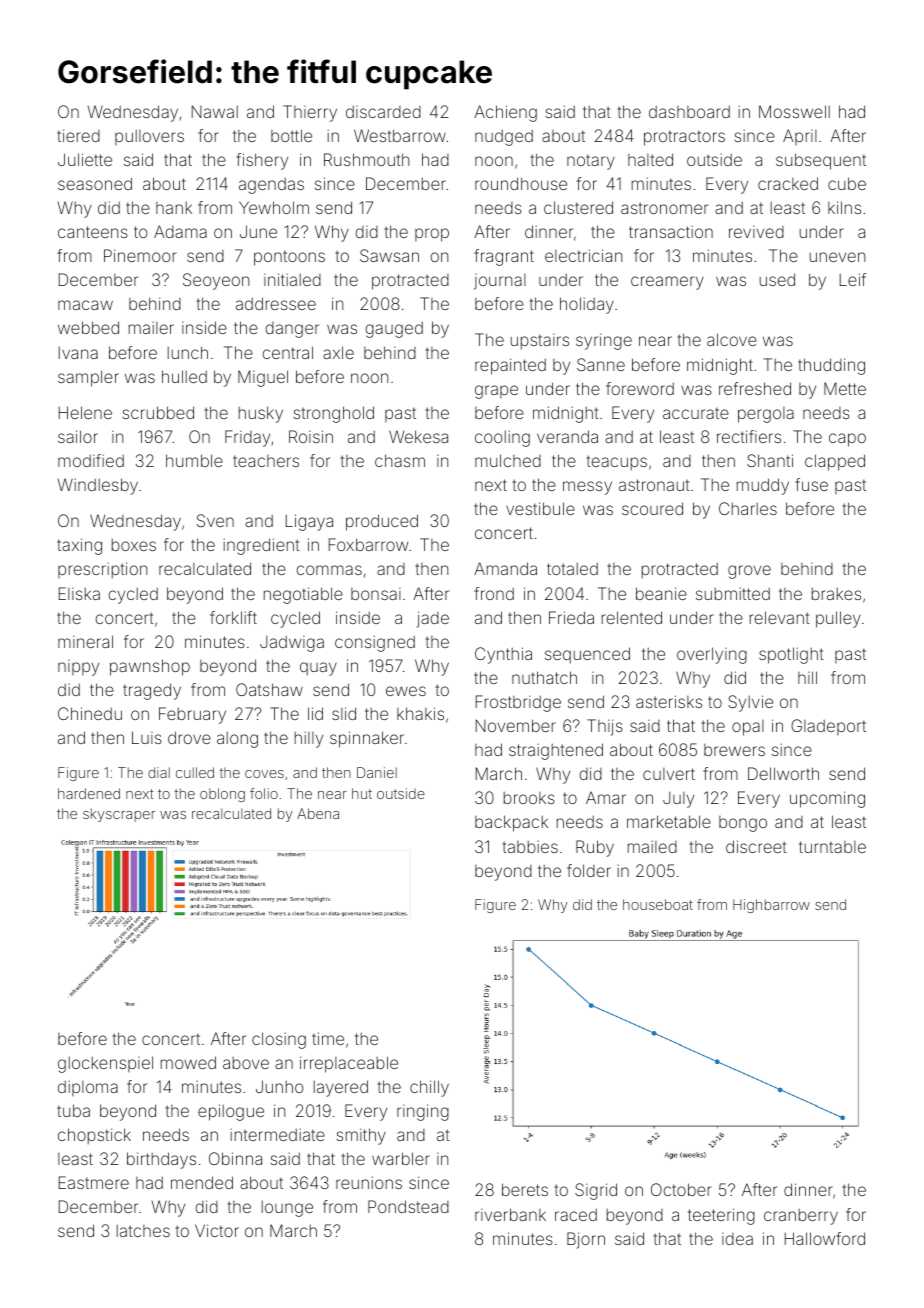 This image has height=1308, width=924. What do you see at coordinates (794, 111) in the image?
I see `Mosswell` at bounding box center [794, 111].
